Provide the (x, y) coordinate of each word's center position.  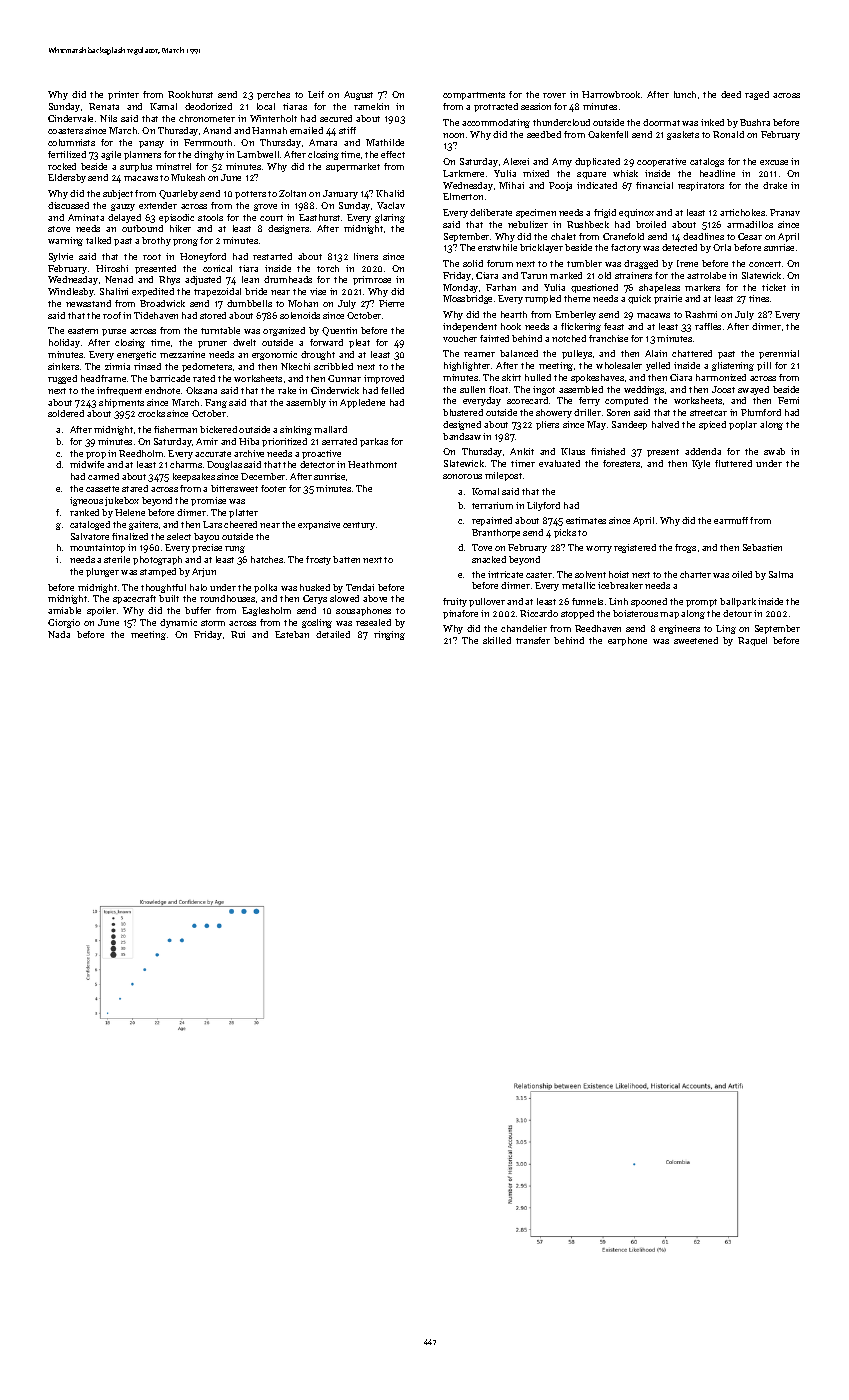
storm (213, 623)
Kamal (163, 106)
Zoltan (292, 193)
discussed (68, 205)
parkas (374, 442)
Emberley (575, 315)
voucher (460, 338)
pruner (212, 344)
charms (186, 464)
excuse (774, 162)
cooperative (661, 162)
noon (453, 135)
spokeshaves (597, 378)
